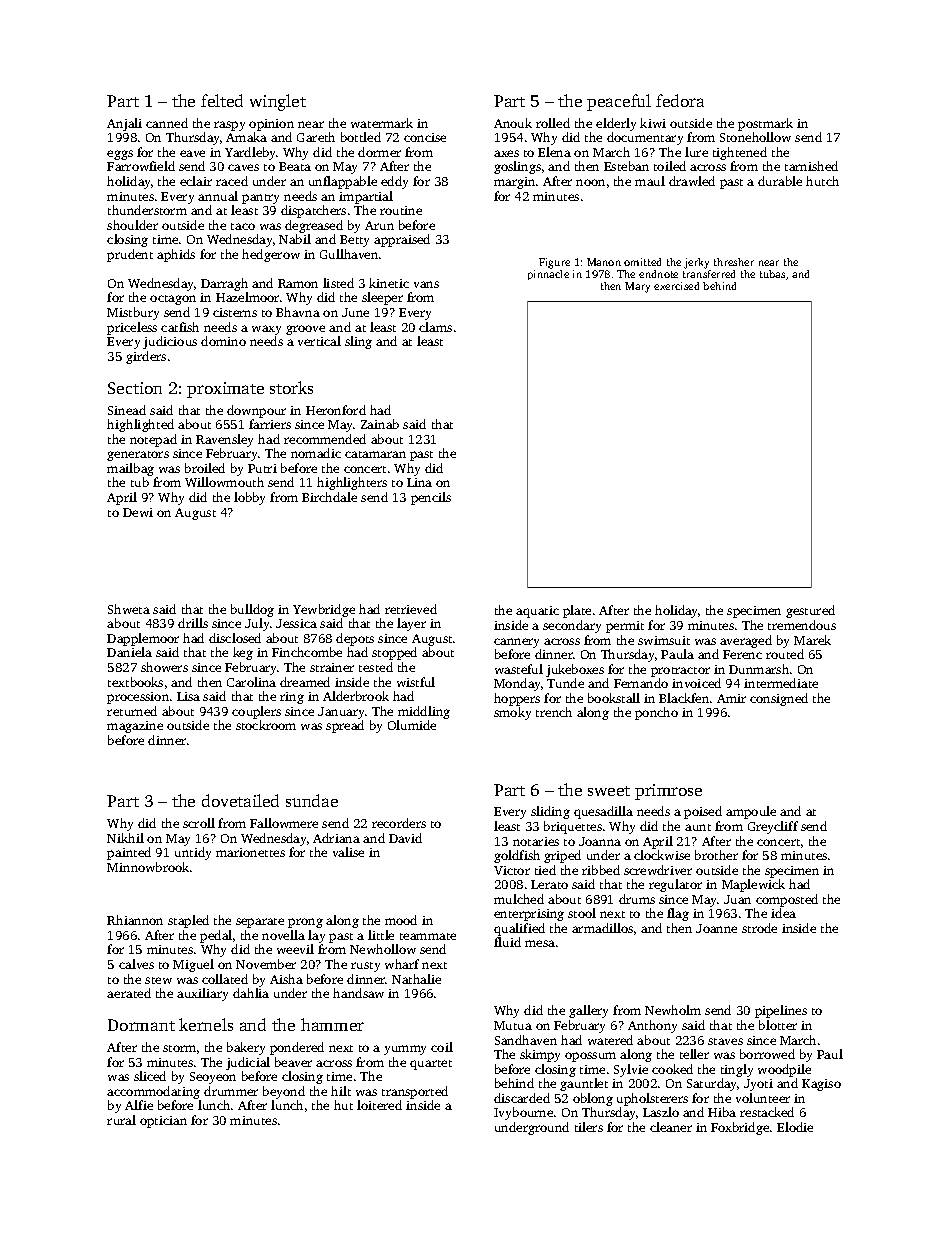 Image resolution: width=952 pixels, height=1233 pixels. I want to click on wistful, so click(416, 682).
